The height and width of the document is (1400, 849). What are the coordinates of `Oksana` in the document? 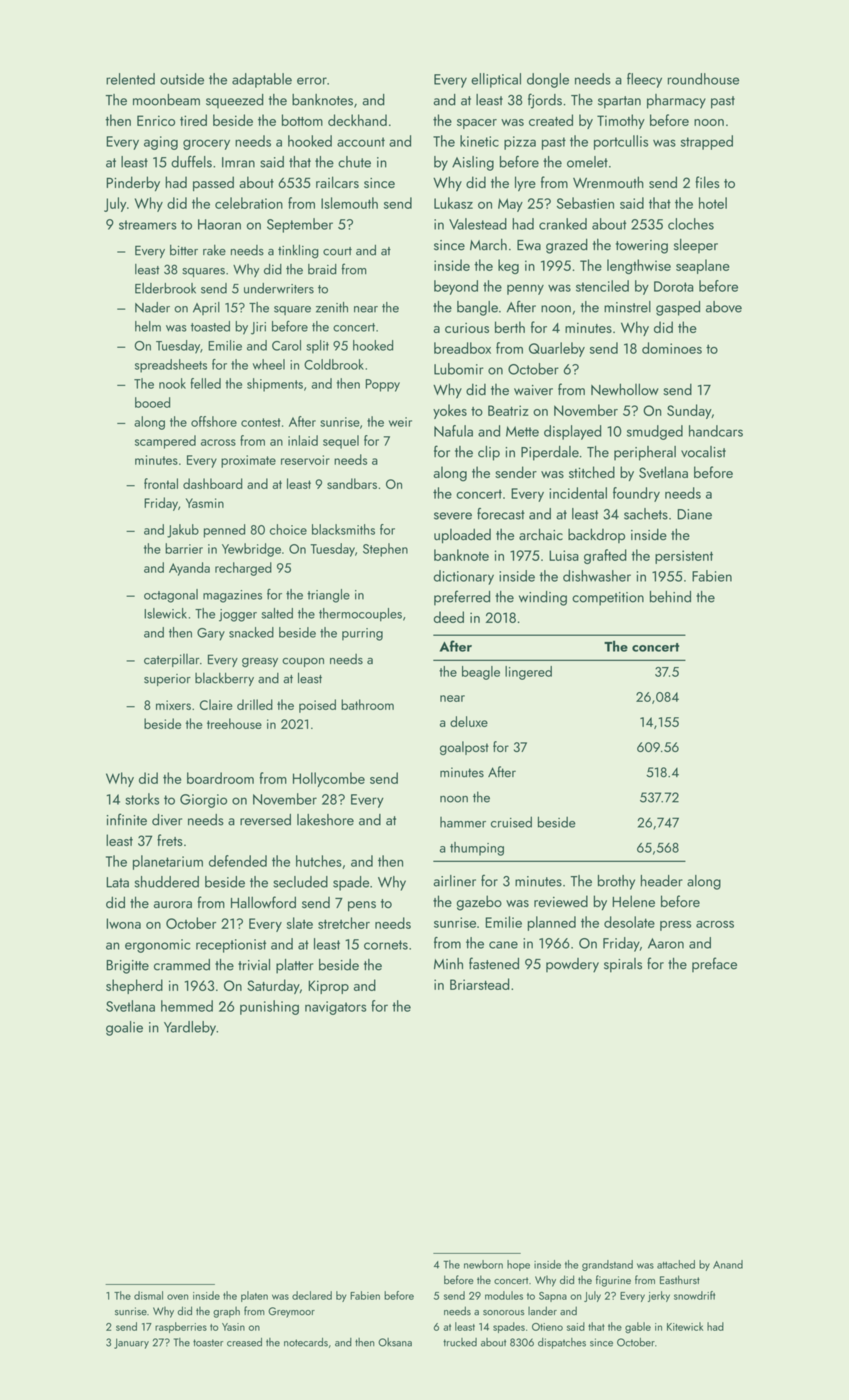 It's located at (395, 1342).
